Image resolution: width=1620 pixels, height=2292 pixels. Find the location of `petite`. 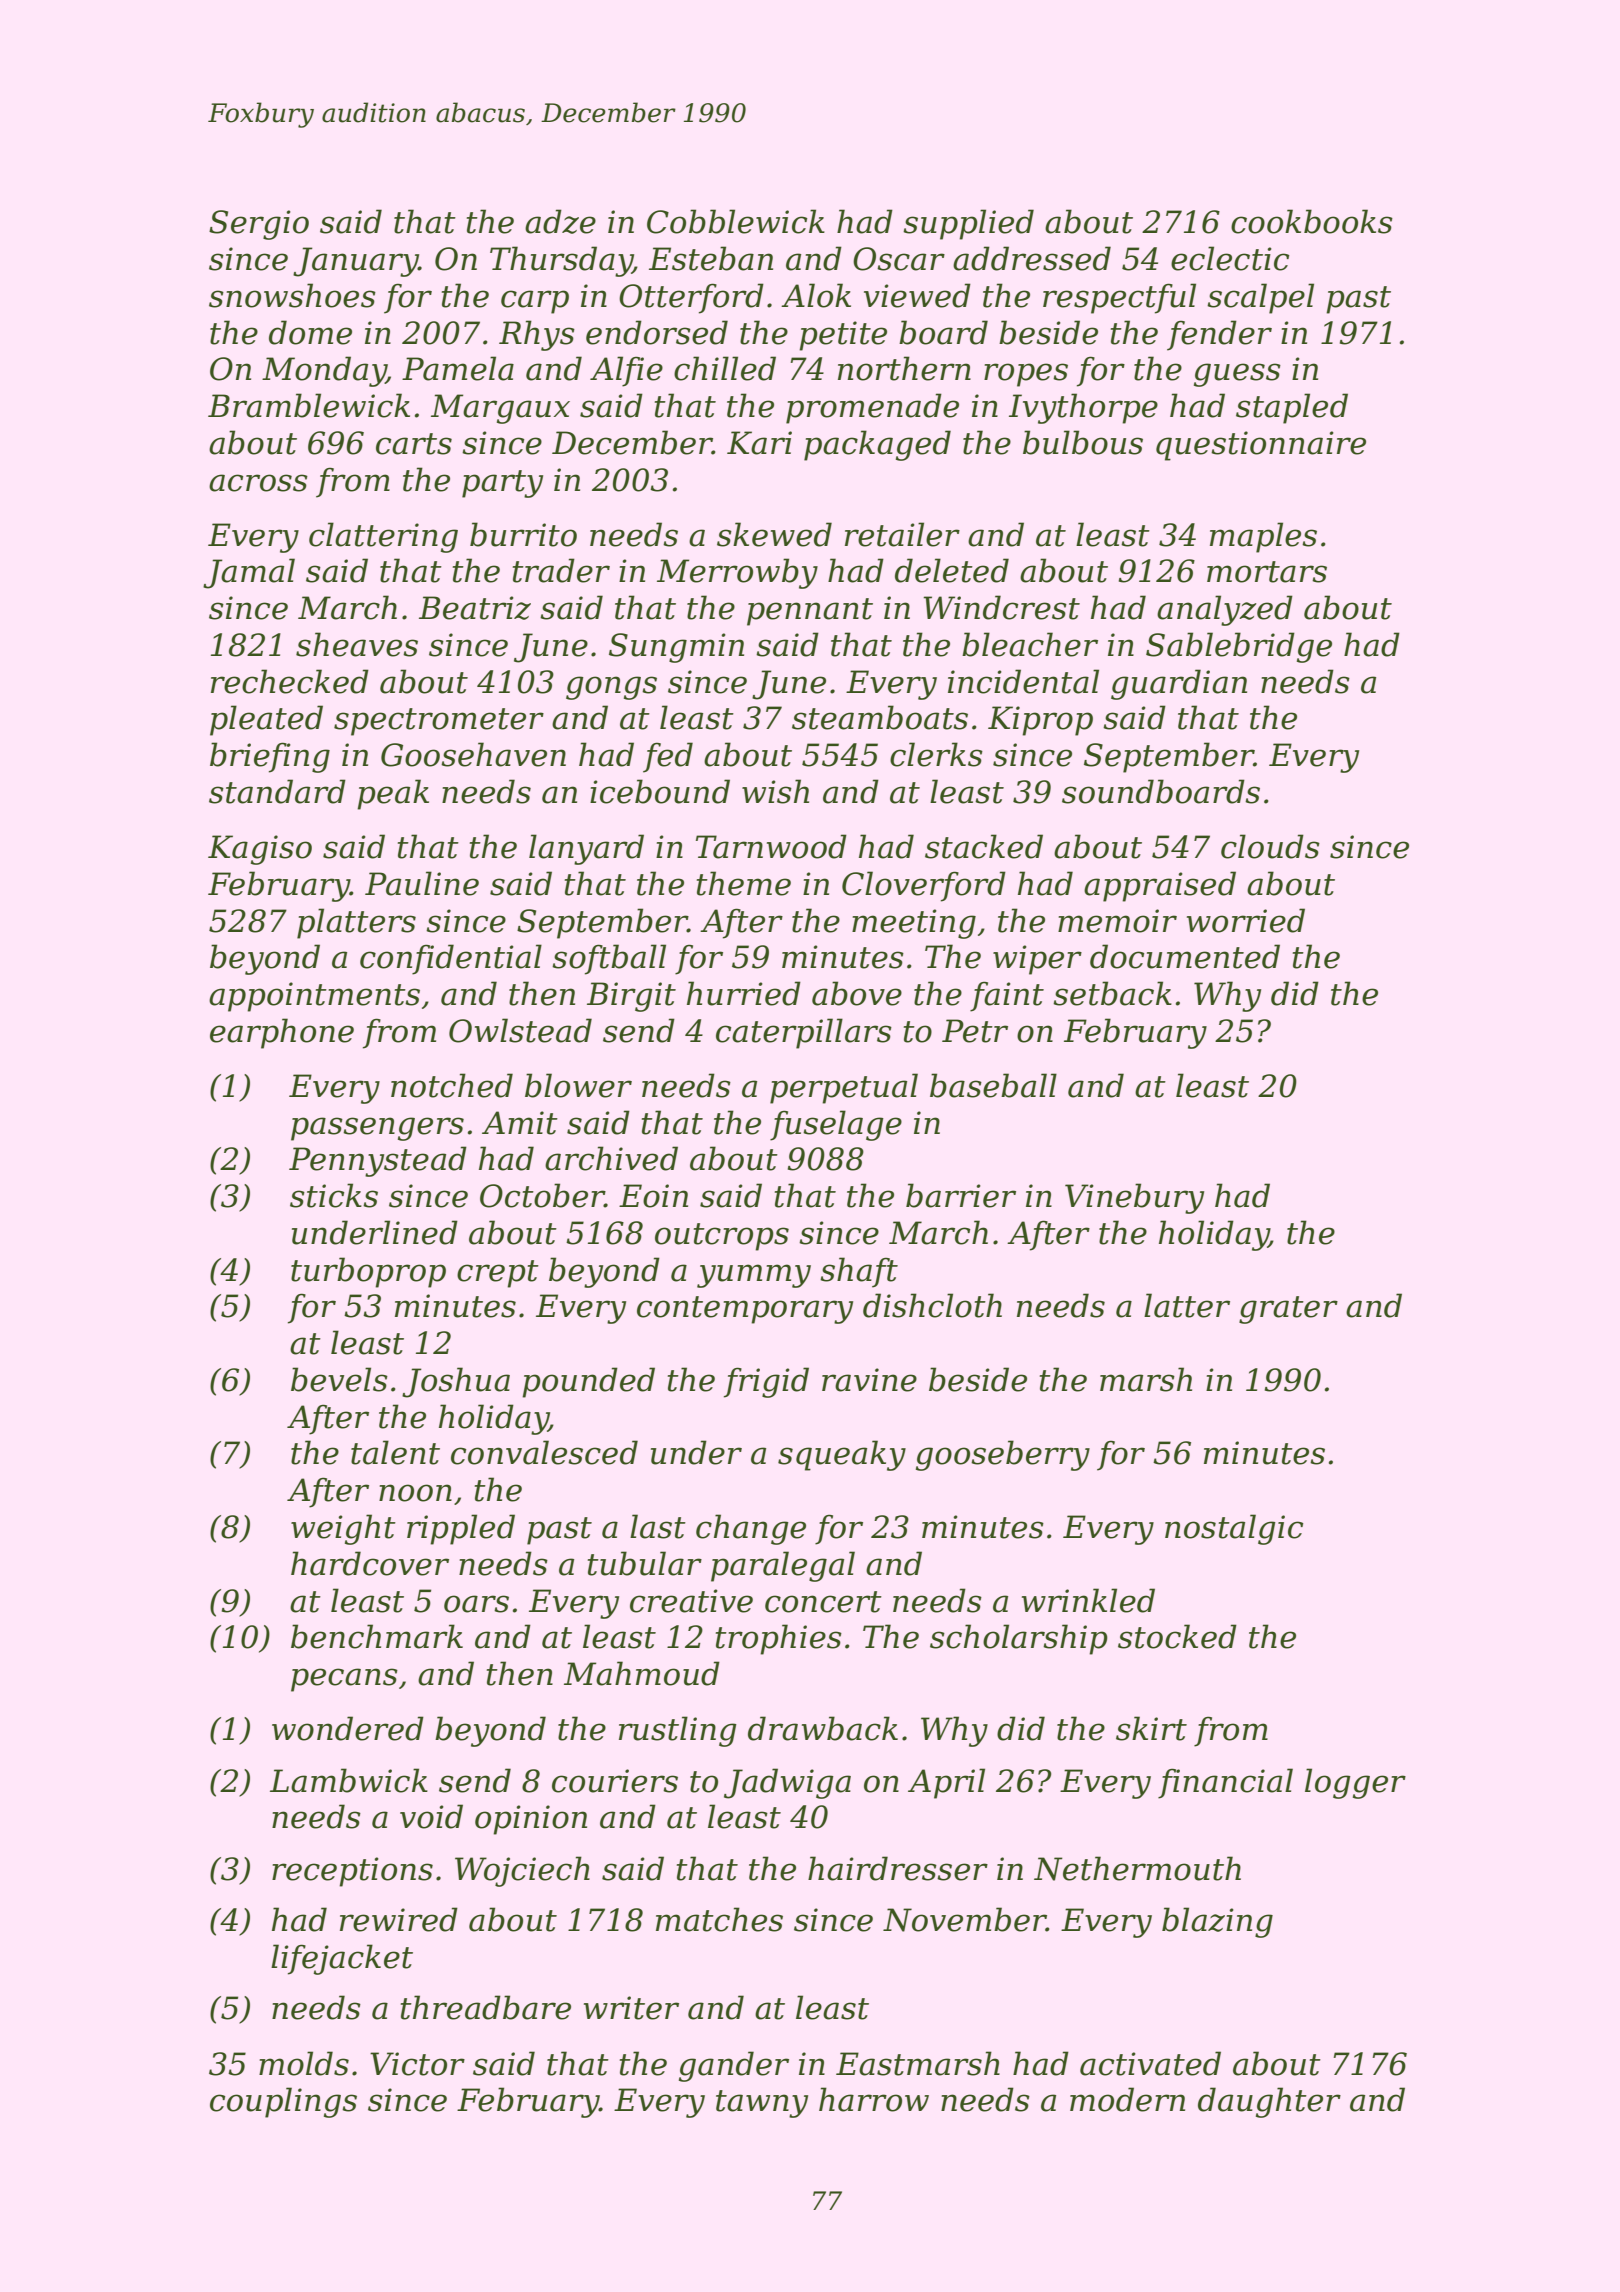

petite is located at coordinates (843, 336).
